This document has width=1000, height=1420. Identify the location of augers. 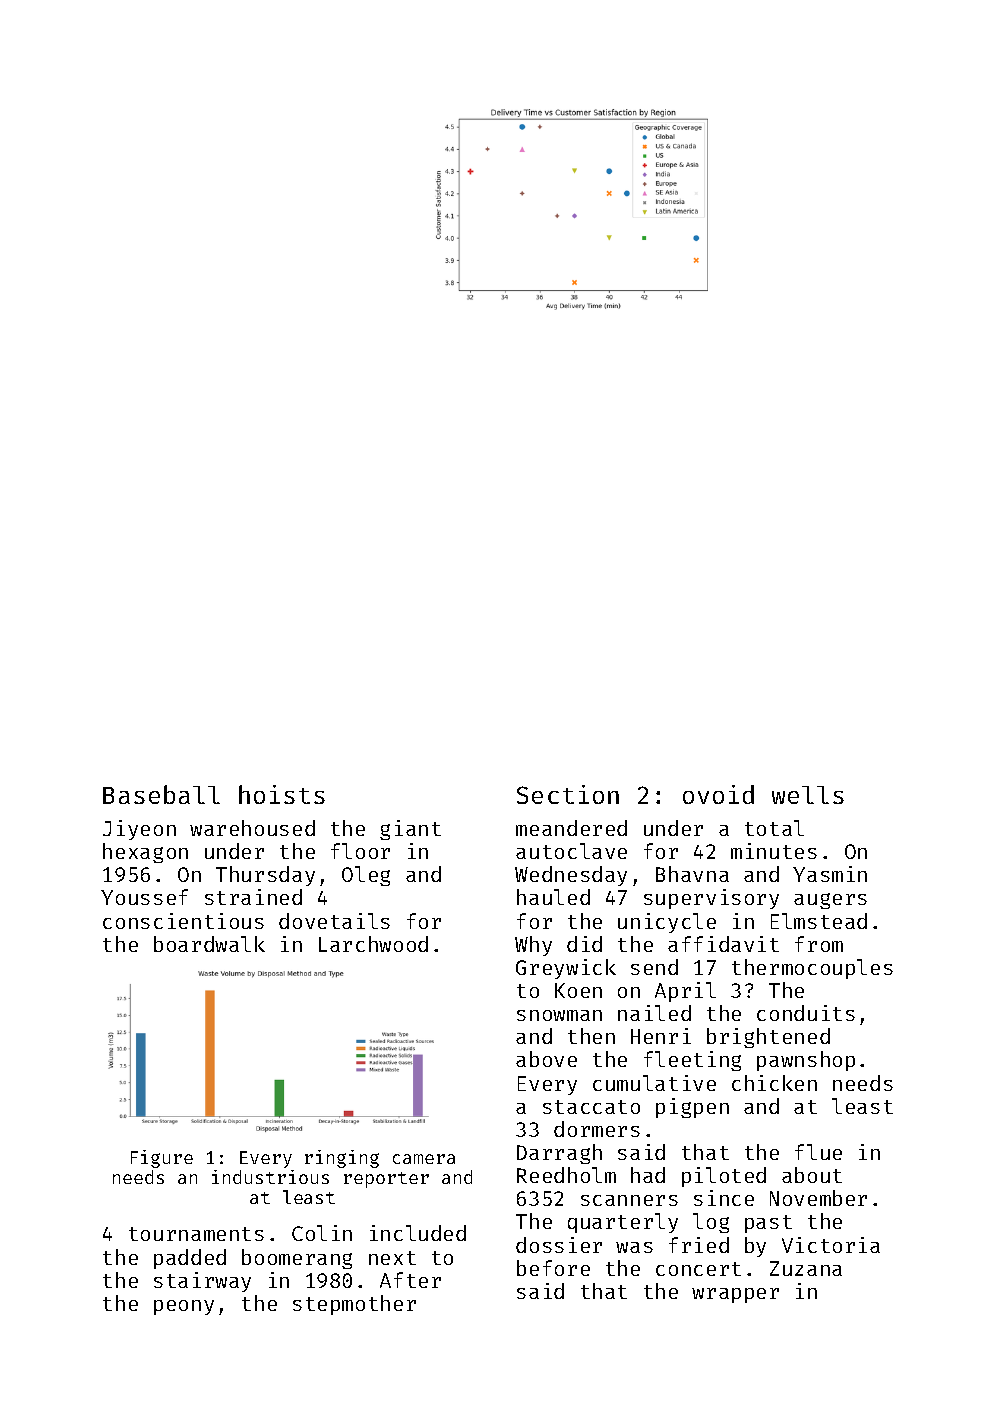
(830, 901).
